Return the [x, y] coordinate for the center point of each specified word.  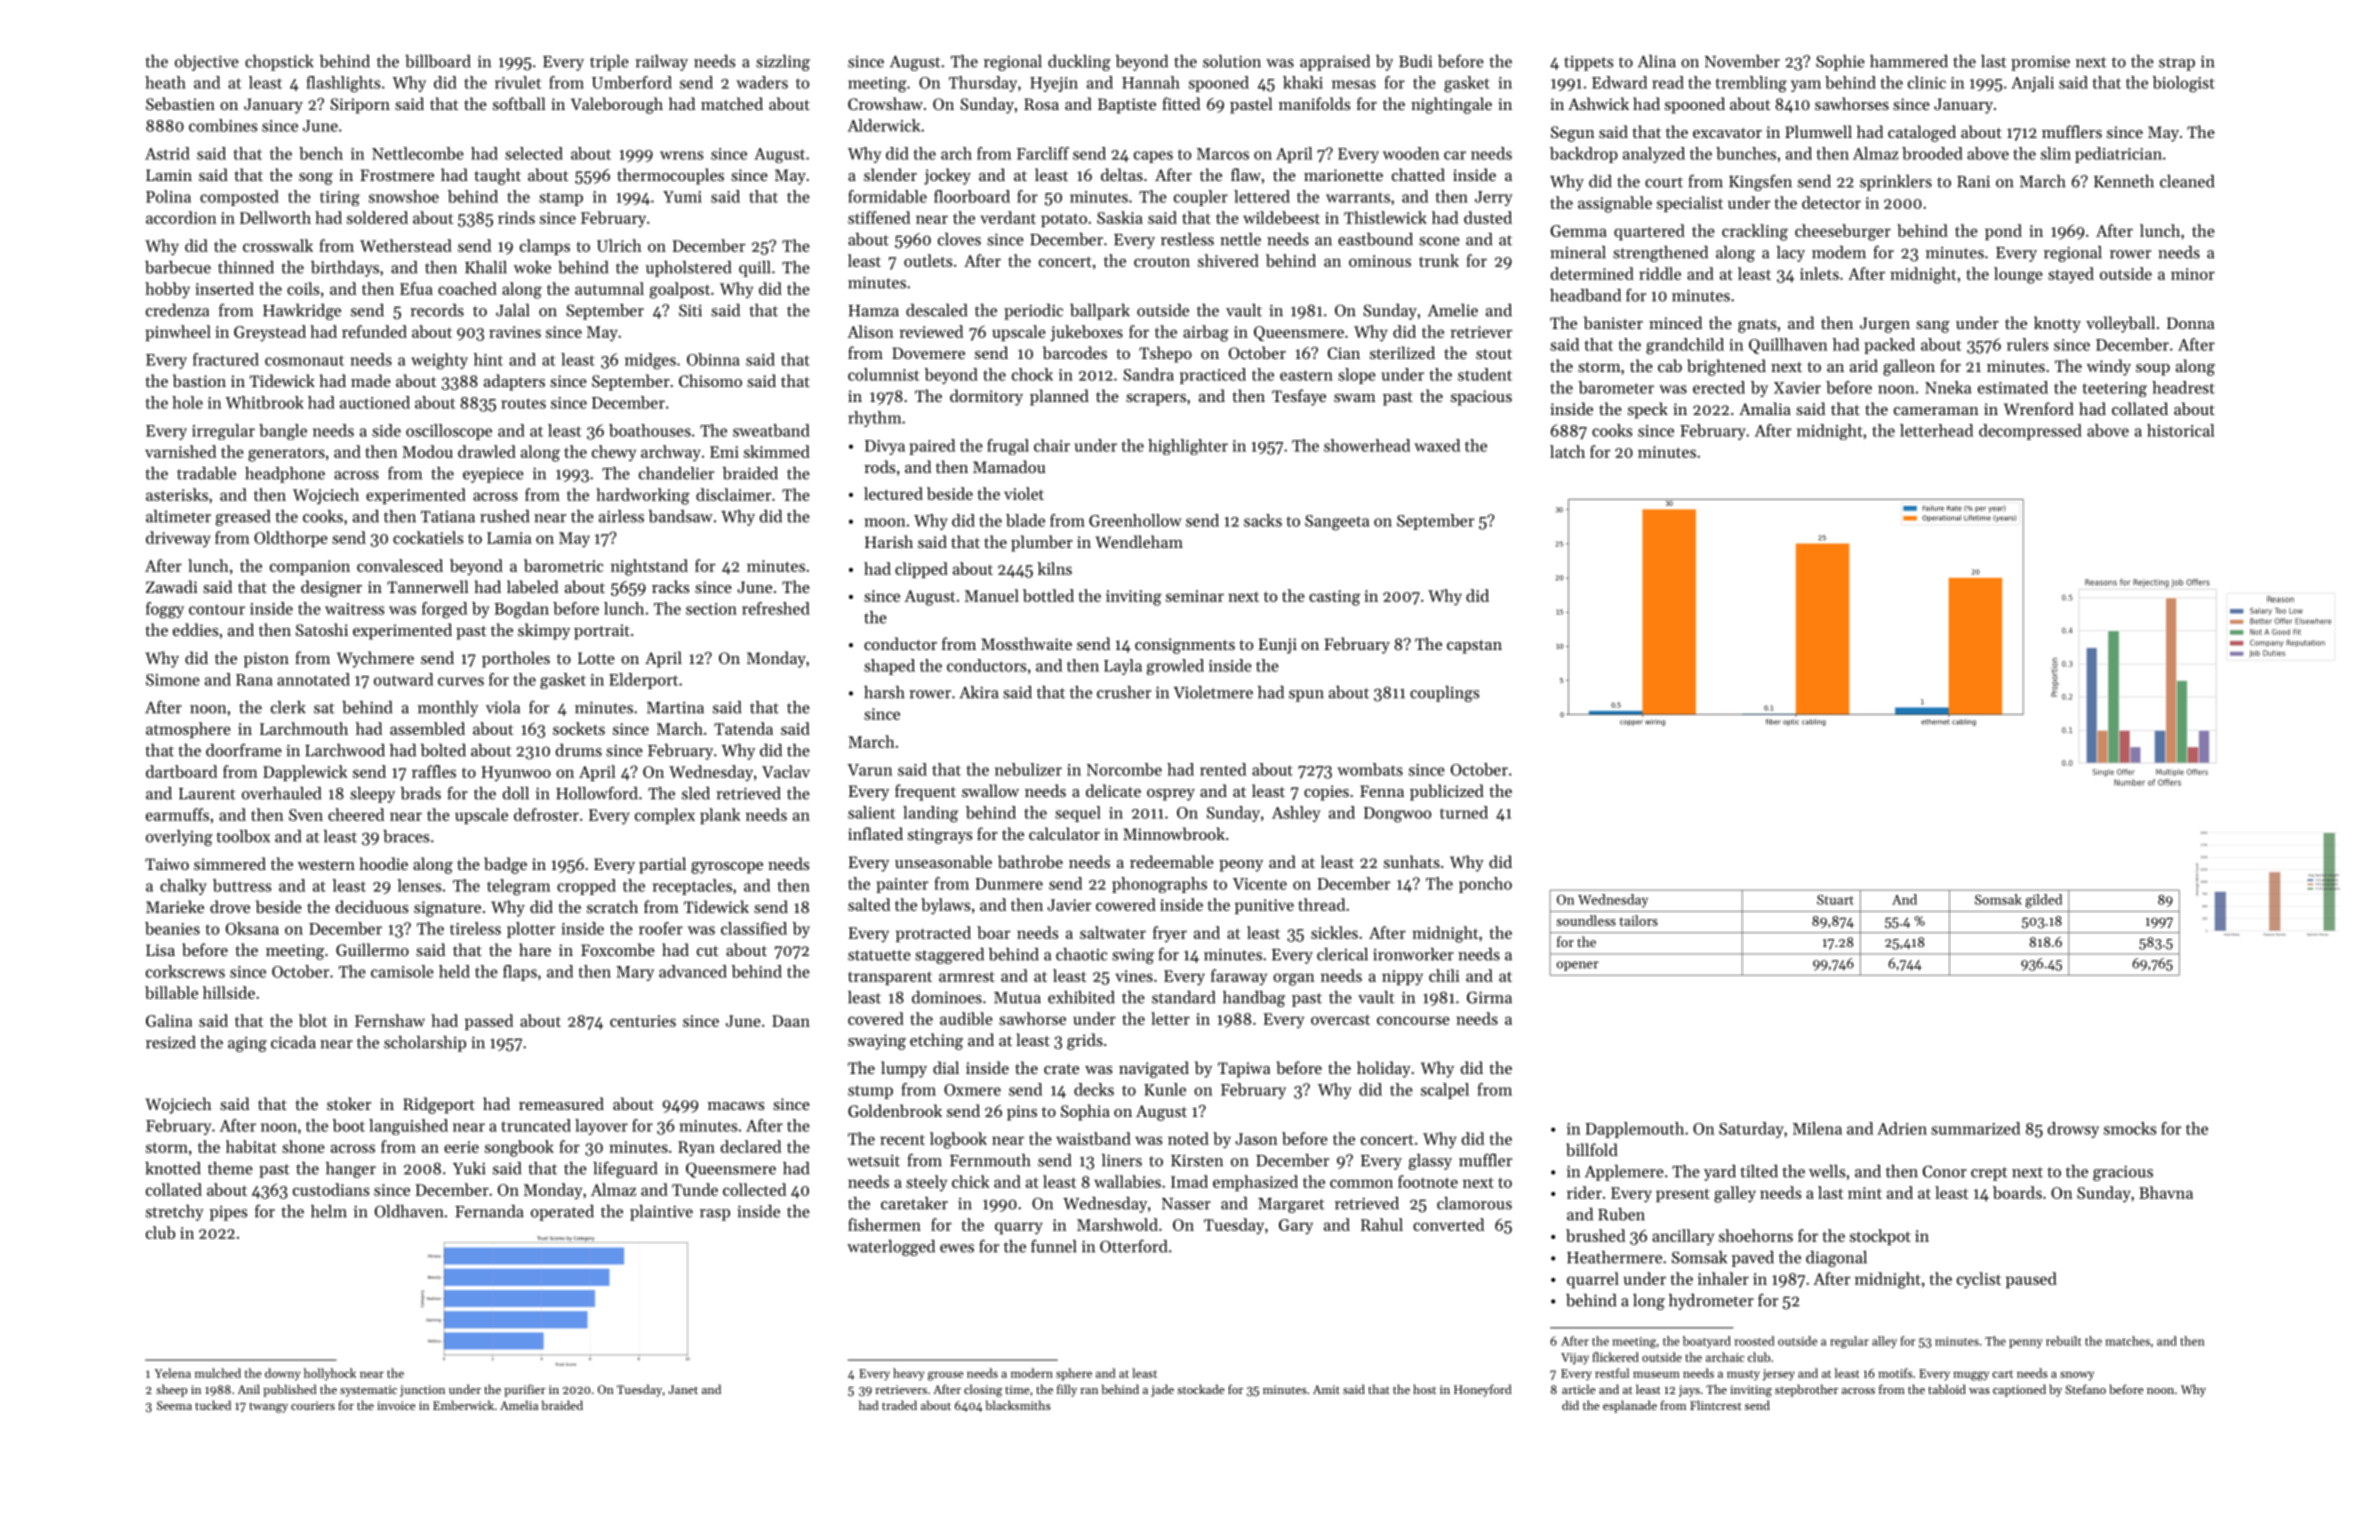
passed [489, 1022]
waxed [1437, 445]
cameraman [1936, 411]
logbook [958, 1140]
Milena [1817, 1128]
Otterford [1133, 1246]
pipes [228, 1213]
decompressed [2030, 432]
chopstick [279, 63]
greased [242, 518]
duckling [1079, 63]
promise [2040, 63]
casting [1334, 598]
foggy [165, 610]
